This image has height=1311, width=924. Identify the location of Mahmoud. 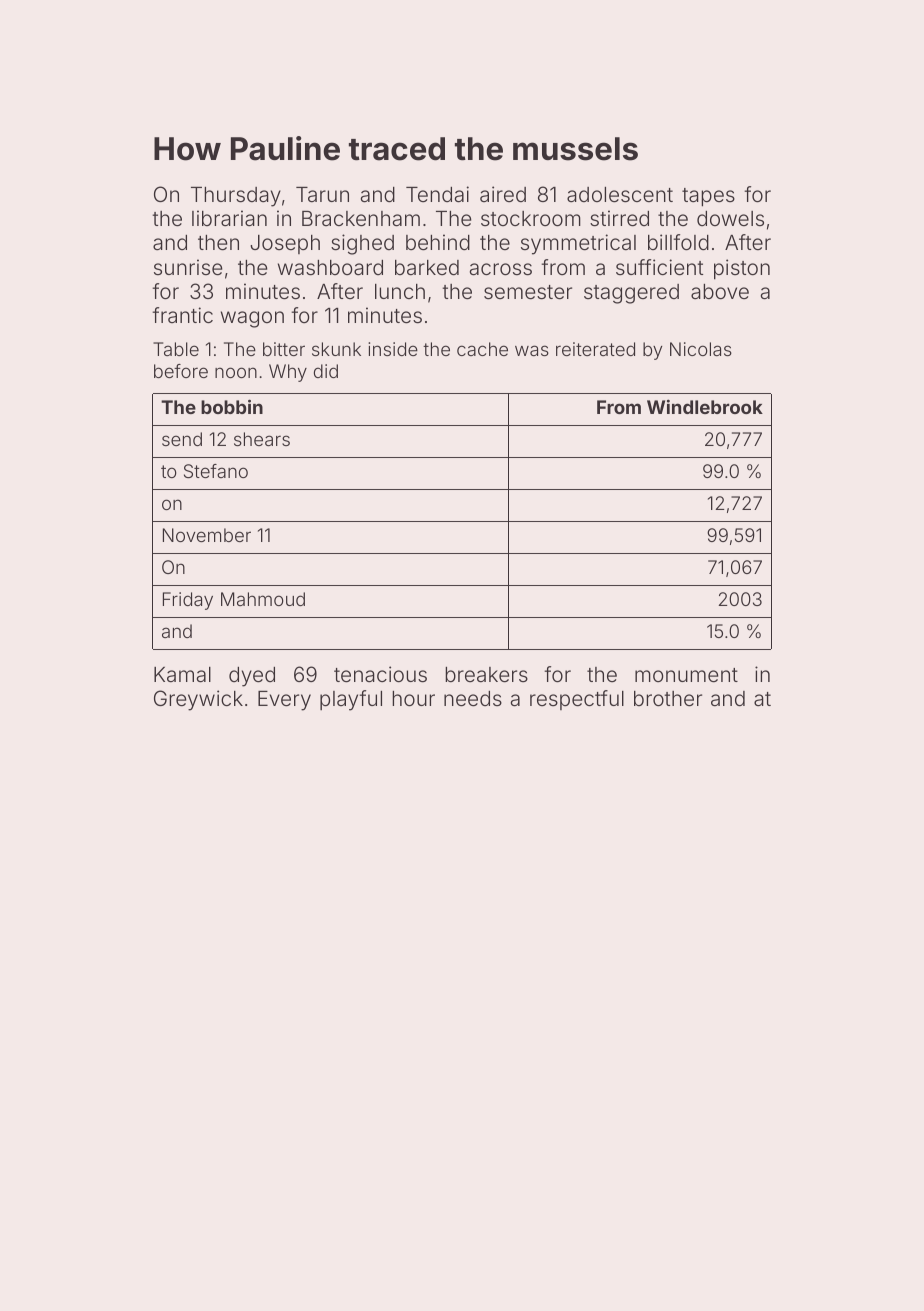
(263, 599).
